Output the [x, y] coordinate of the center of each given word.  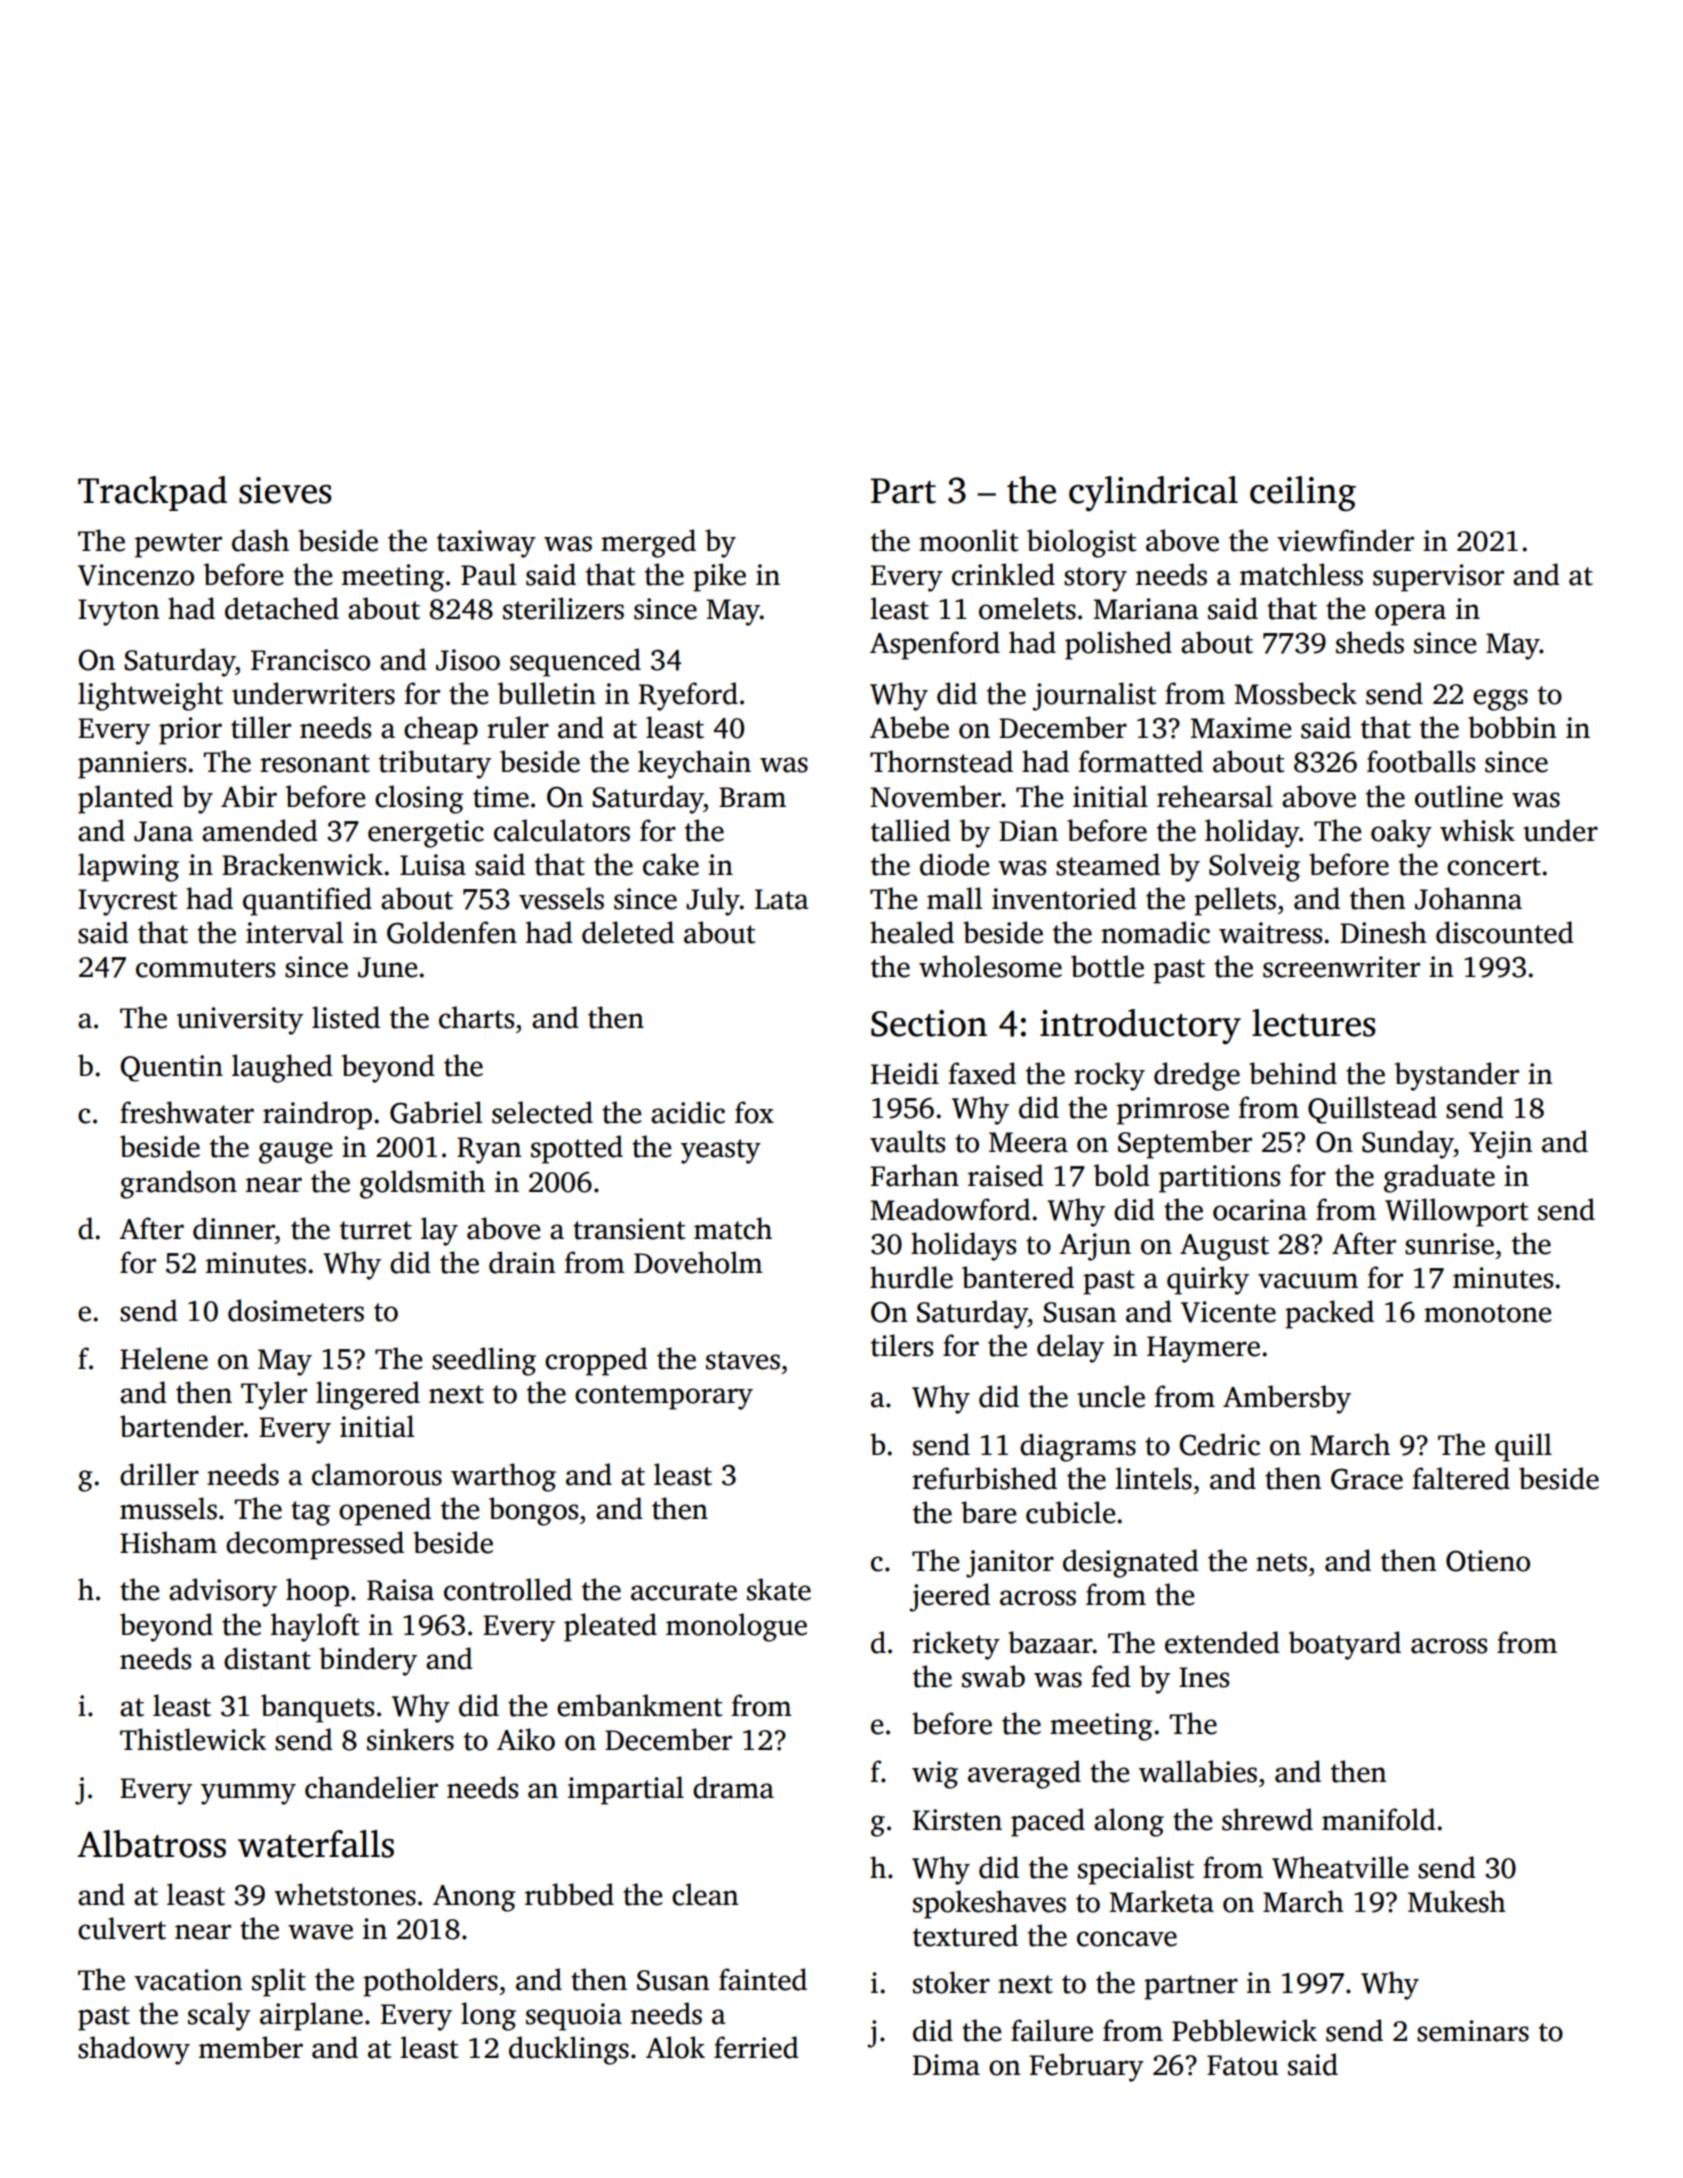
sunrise [1449, 1244]
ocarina [1260, 1210]
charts [476, 1017]
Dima [946, 2065]
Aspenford [935, 645]
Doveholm [698, 1262]
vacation [188, 1980]
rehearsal [1215, 796]
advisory [223, 1592]
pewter [178, 545]
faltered [1461, 1478]
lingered [368, 1395]
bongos [533, 1511]
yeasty [721, 1151]
